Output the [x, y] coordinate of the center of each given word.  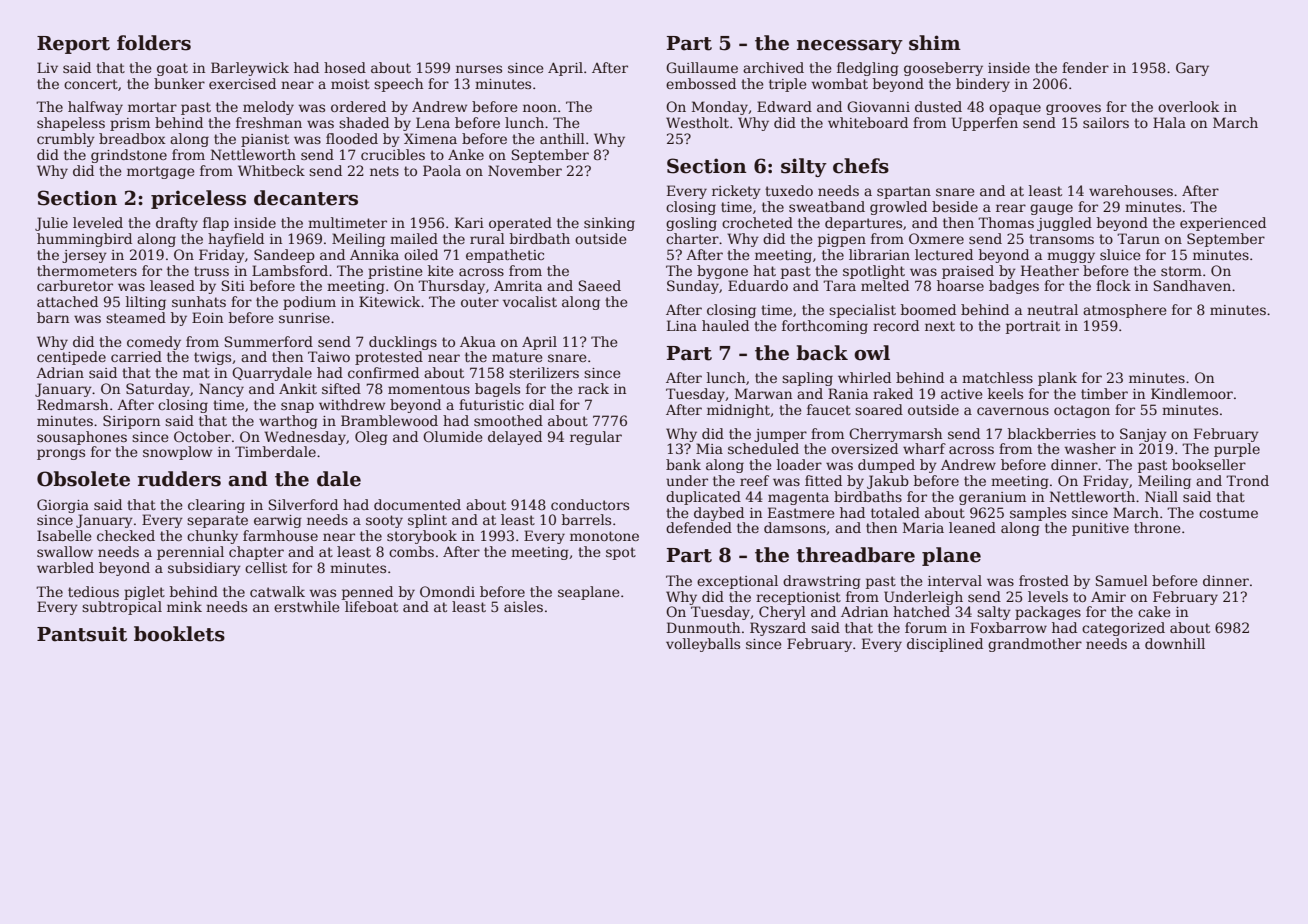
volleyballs [703, 645]
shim [935, 43]
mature [517, 357]
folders [154, 43]
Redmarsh [72, 404]
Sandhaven [1192, 285]
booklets [179, 634]
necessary [850, 47]
